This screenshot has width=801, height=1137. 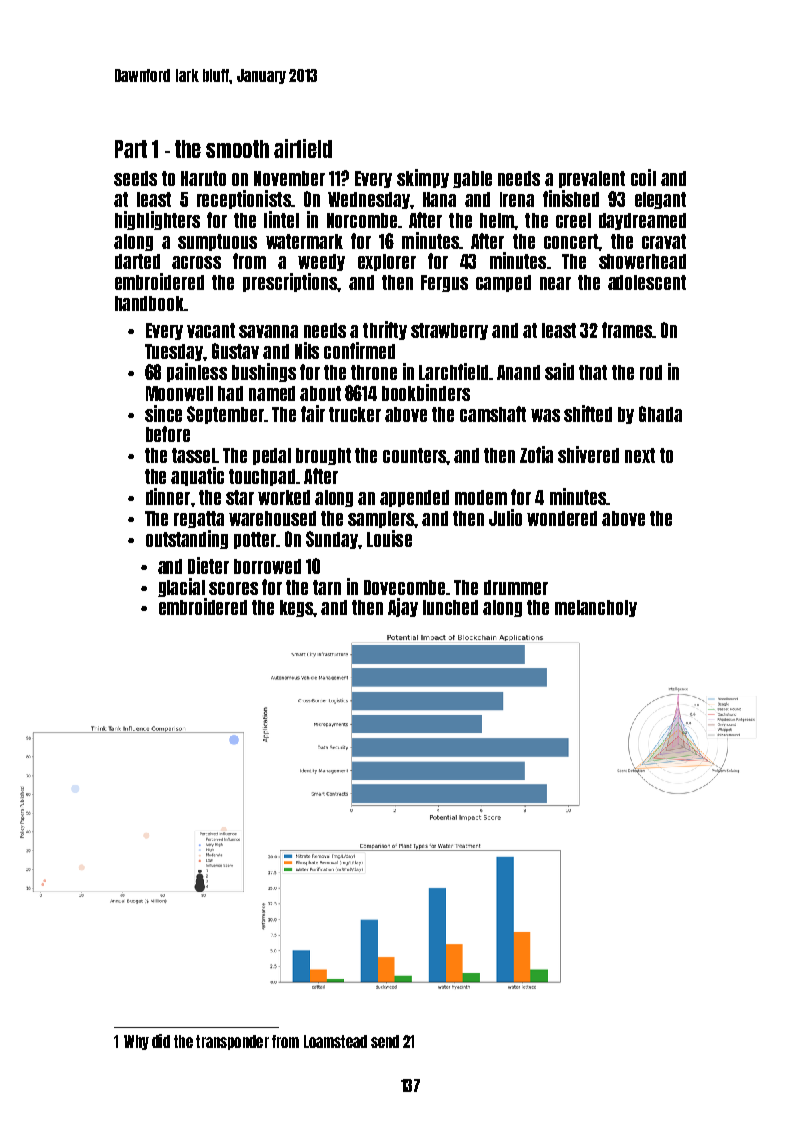 I want to click on send, so click(x=385, y=1041).
